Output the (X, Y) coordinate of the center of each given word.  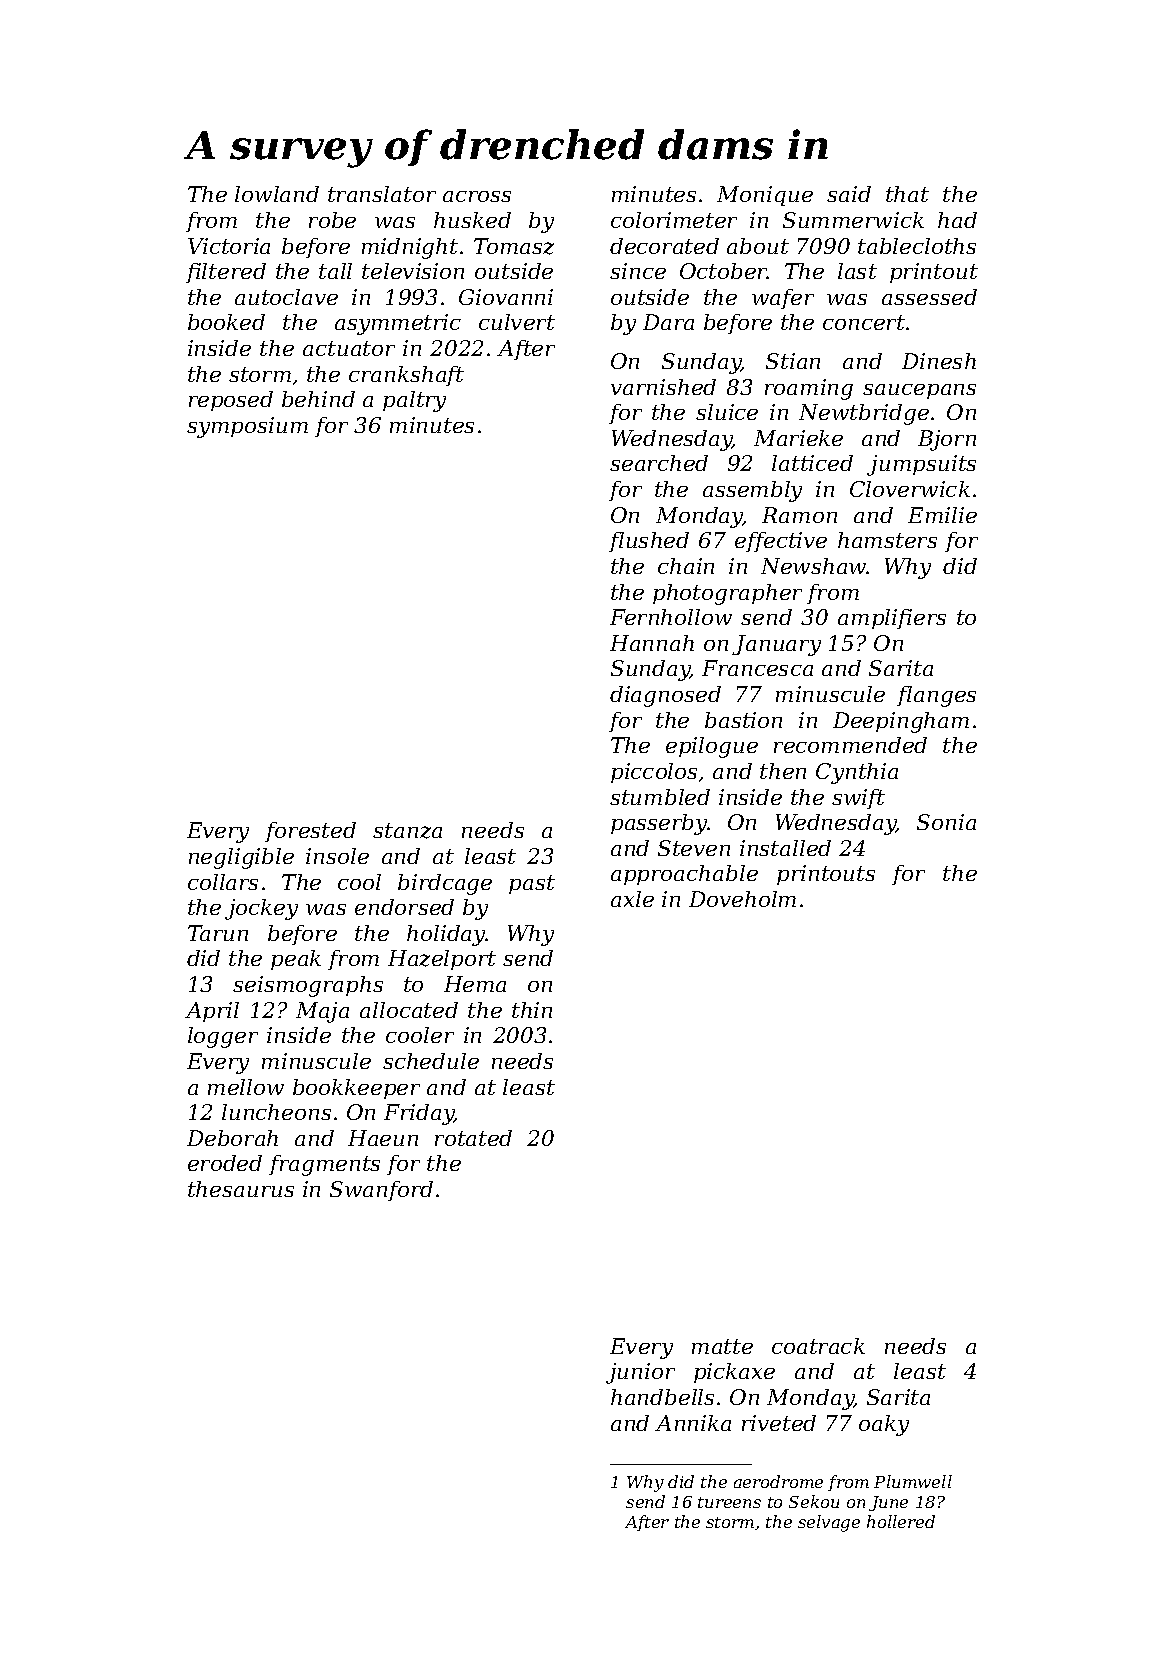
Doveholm (742, 899)
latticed (812, 463)
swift (858, 799)
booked (226, 322)
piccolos (654, 773)
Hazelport (442, 960)
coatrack (818, 1346)
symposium (247, 427)
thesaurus (241, 1189)
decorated (664, 246)
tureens (729, 1502)
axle (632, 899)
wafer (783, 299)
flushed (649, 542)
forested (310, 832)
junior (640, 1373)
